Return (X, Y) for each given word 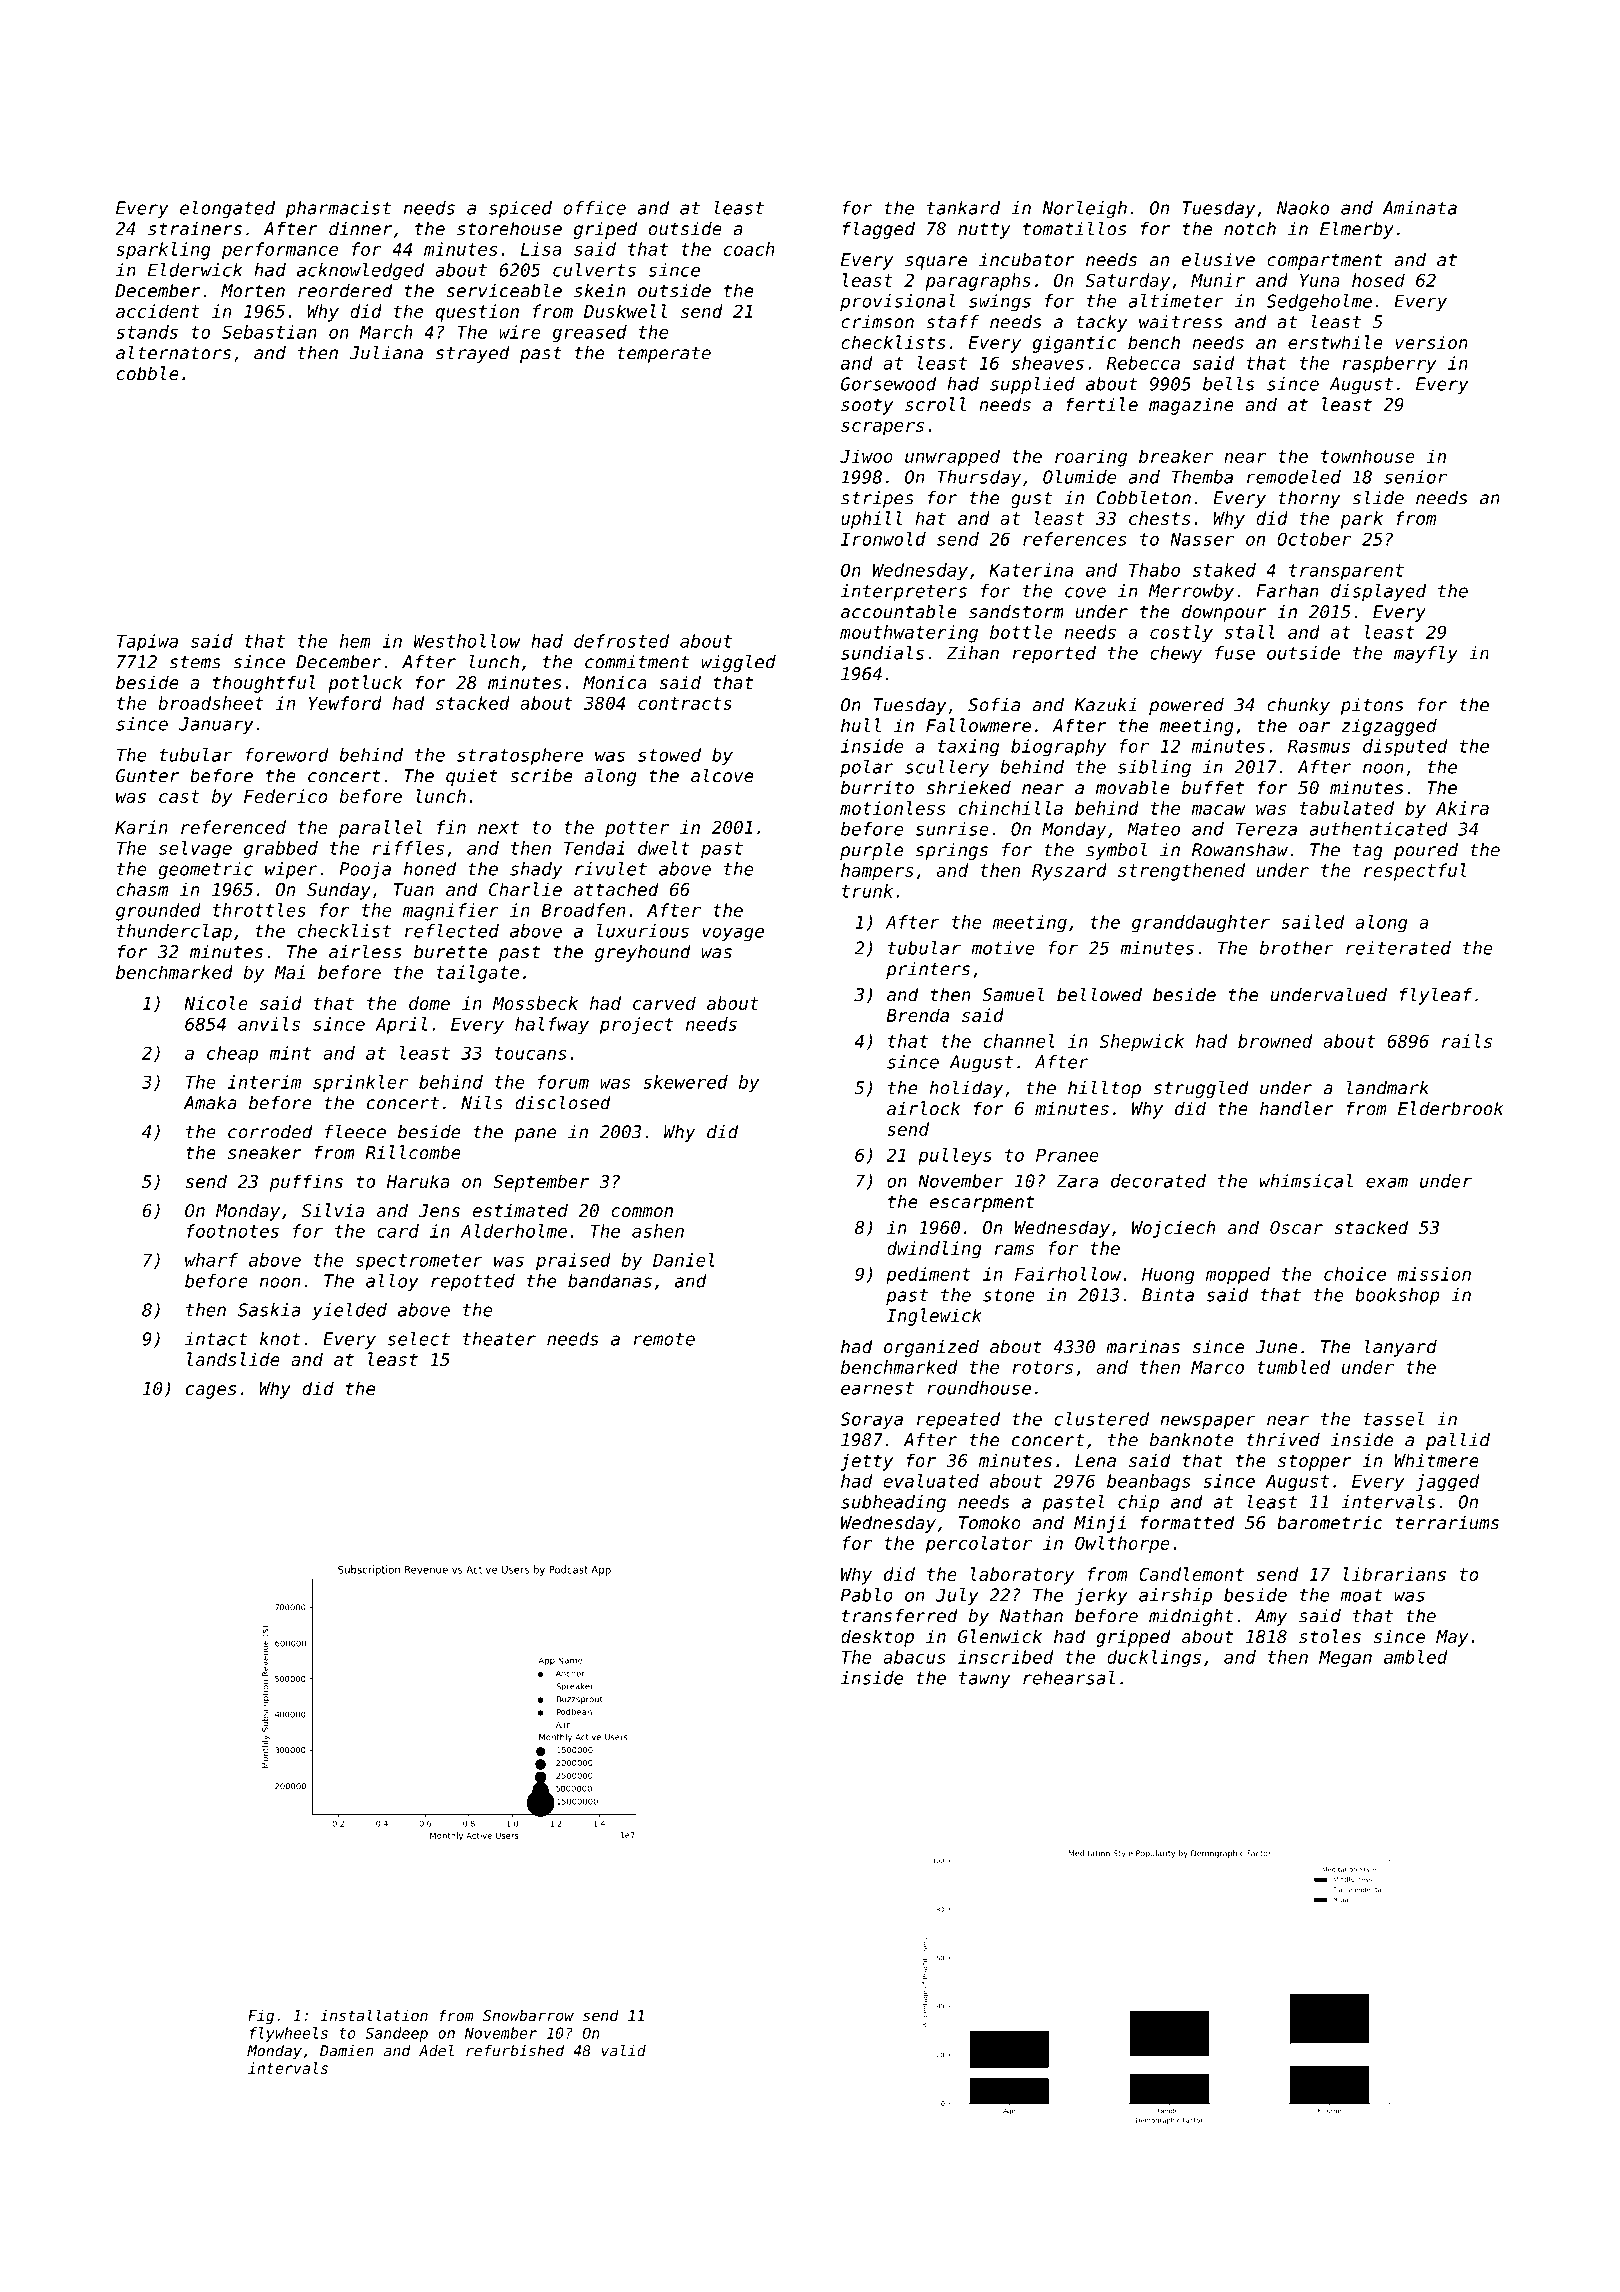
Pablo (867, 1595)
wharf (211, 1260)
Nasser (1202, 539)
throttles (259, 910)
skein (600, 290)
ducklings (1154, 1659)
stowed (669, 755)
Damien (346, 2051)
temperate (664, 355)
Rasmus (1319, 746)
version (1431, 342)
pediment (928, 1276)
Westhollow (467, 641)
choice (1355, 1274)
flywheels (289, 2034)
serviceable (504, 290)
